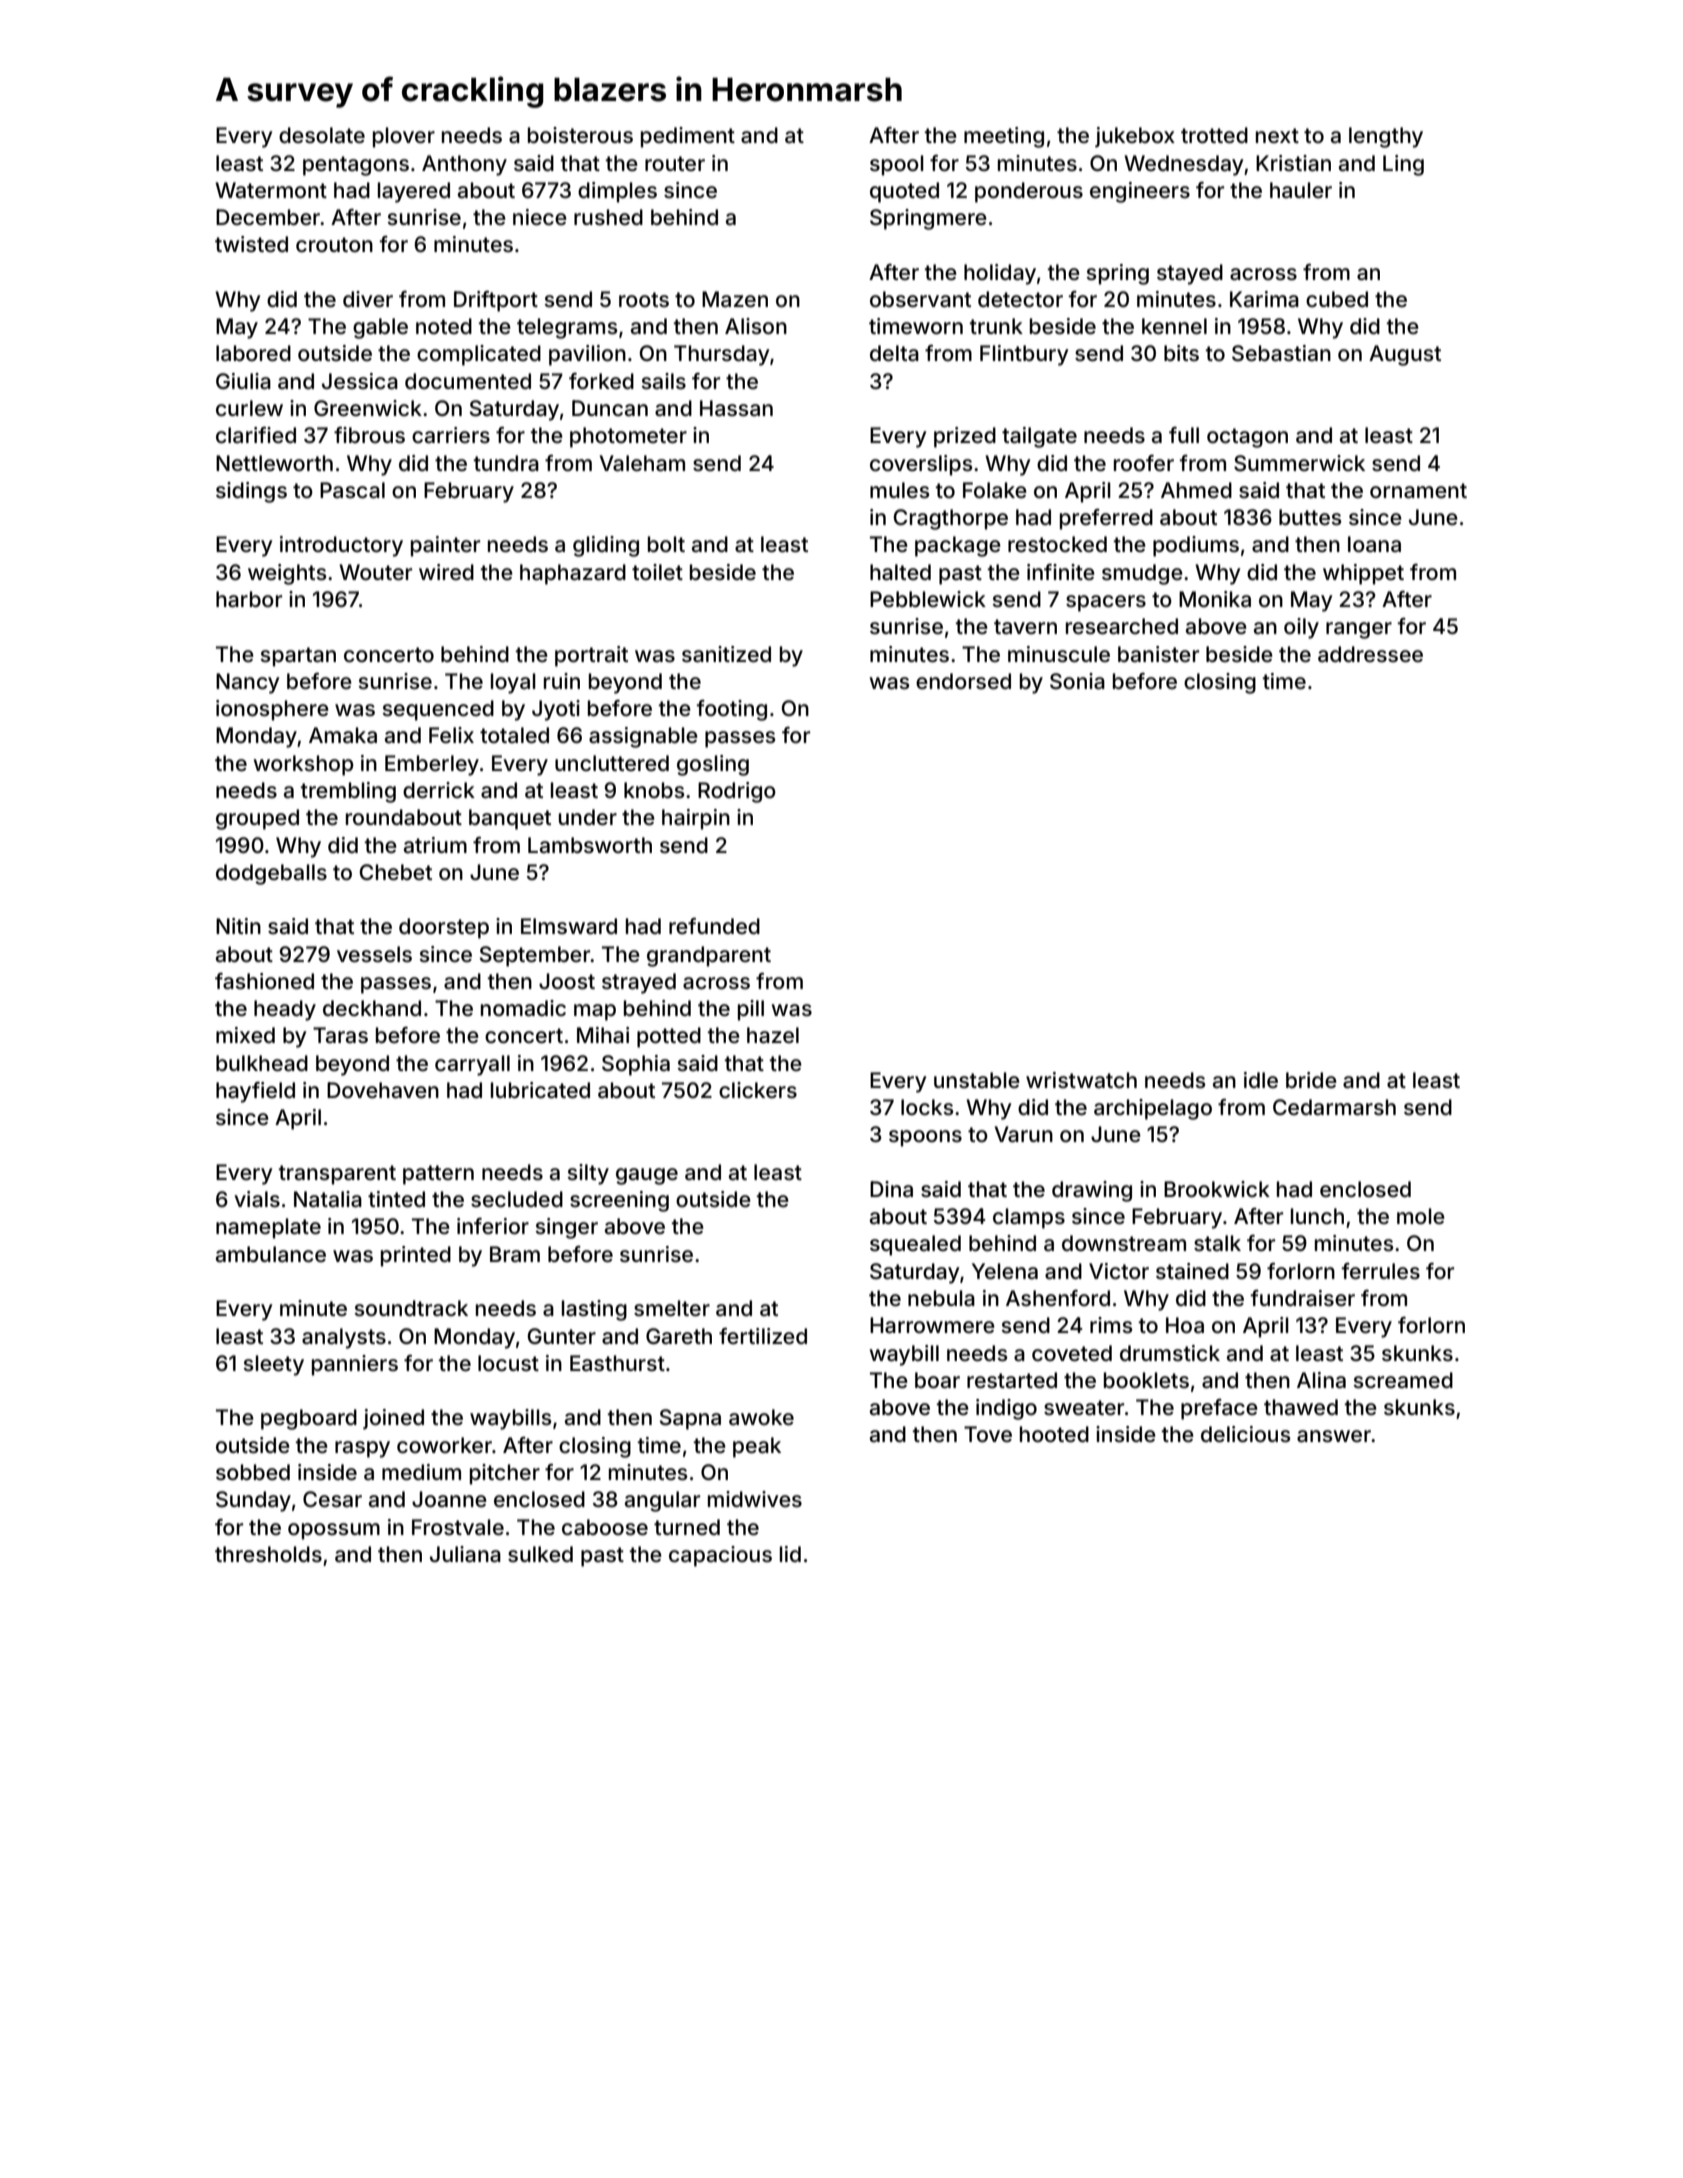 This image has width=1683, height=2178. I want to click on desolate, so click(322, 135).
